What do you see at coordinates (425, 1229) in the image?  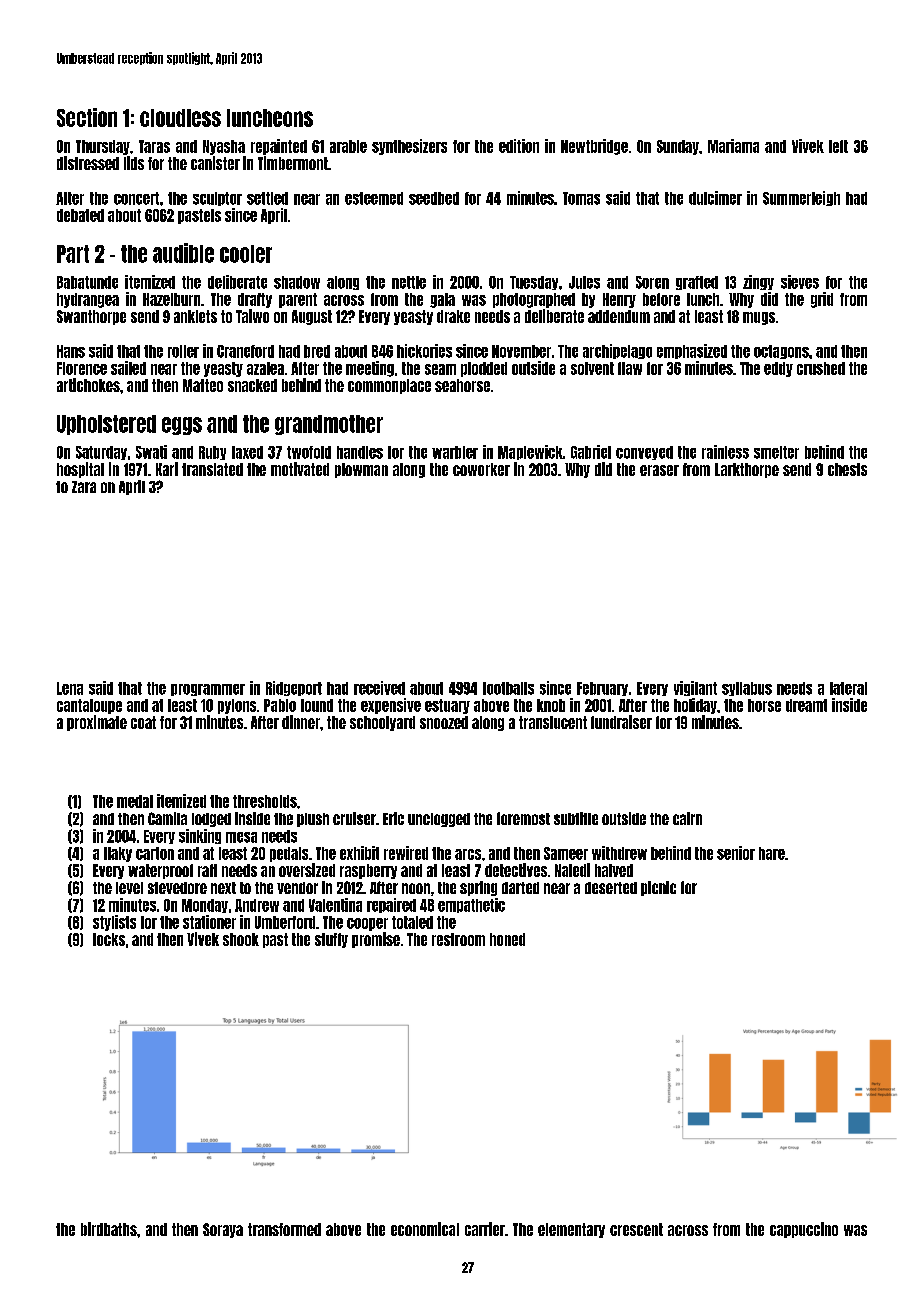 I see `economical` at bounding box center [425, 1229].
